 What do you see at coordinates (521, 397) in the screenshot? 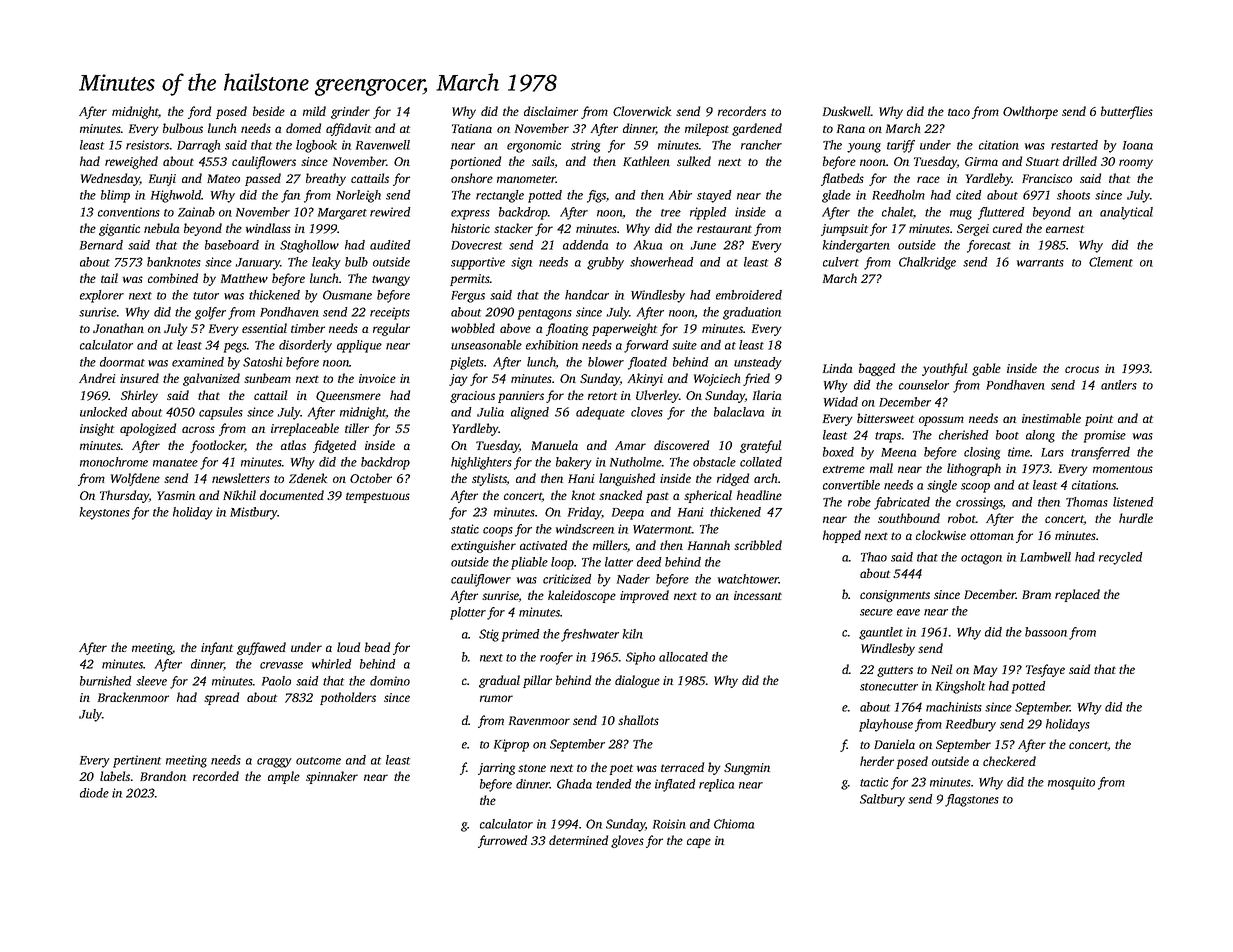
I see `panniers` at bounding box center [521, 397].
